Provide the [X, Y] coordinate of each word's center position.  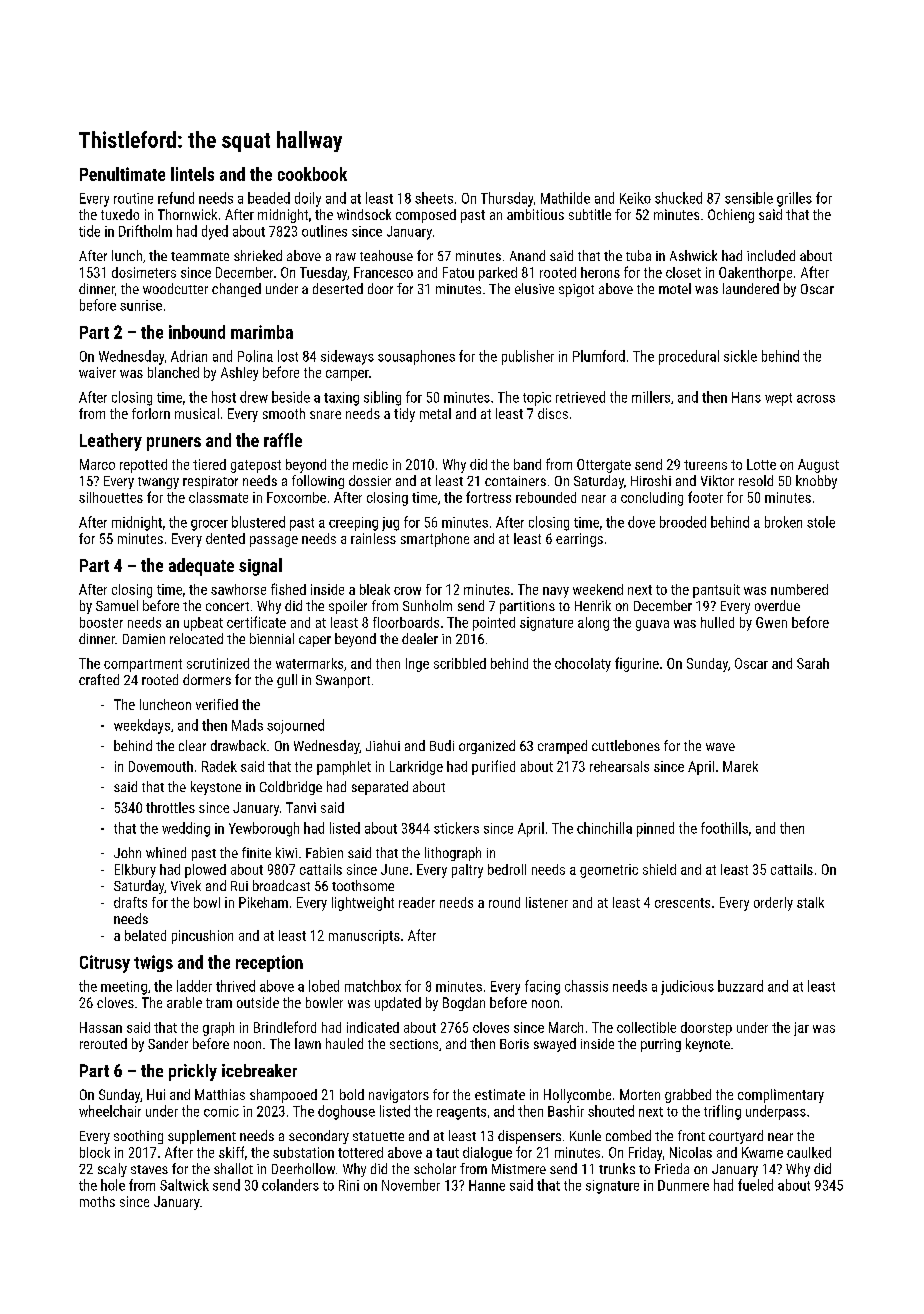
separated [380, 788]
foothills [724, 828]
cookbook [312, 174]
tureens [705, 465]
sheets [434, 198]
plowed [205, 871]
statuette [378, 1136]
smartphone [435, 540]
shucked [678, 198]
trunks [617, 1168]
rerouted [103, 1043]
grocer [209, 525]
